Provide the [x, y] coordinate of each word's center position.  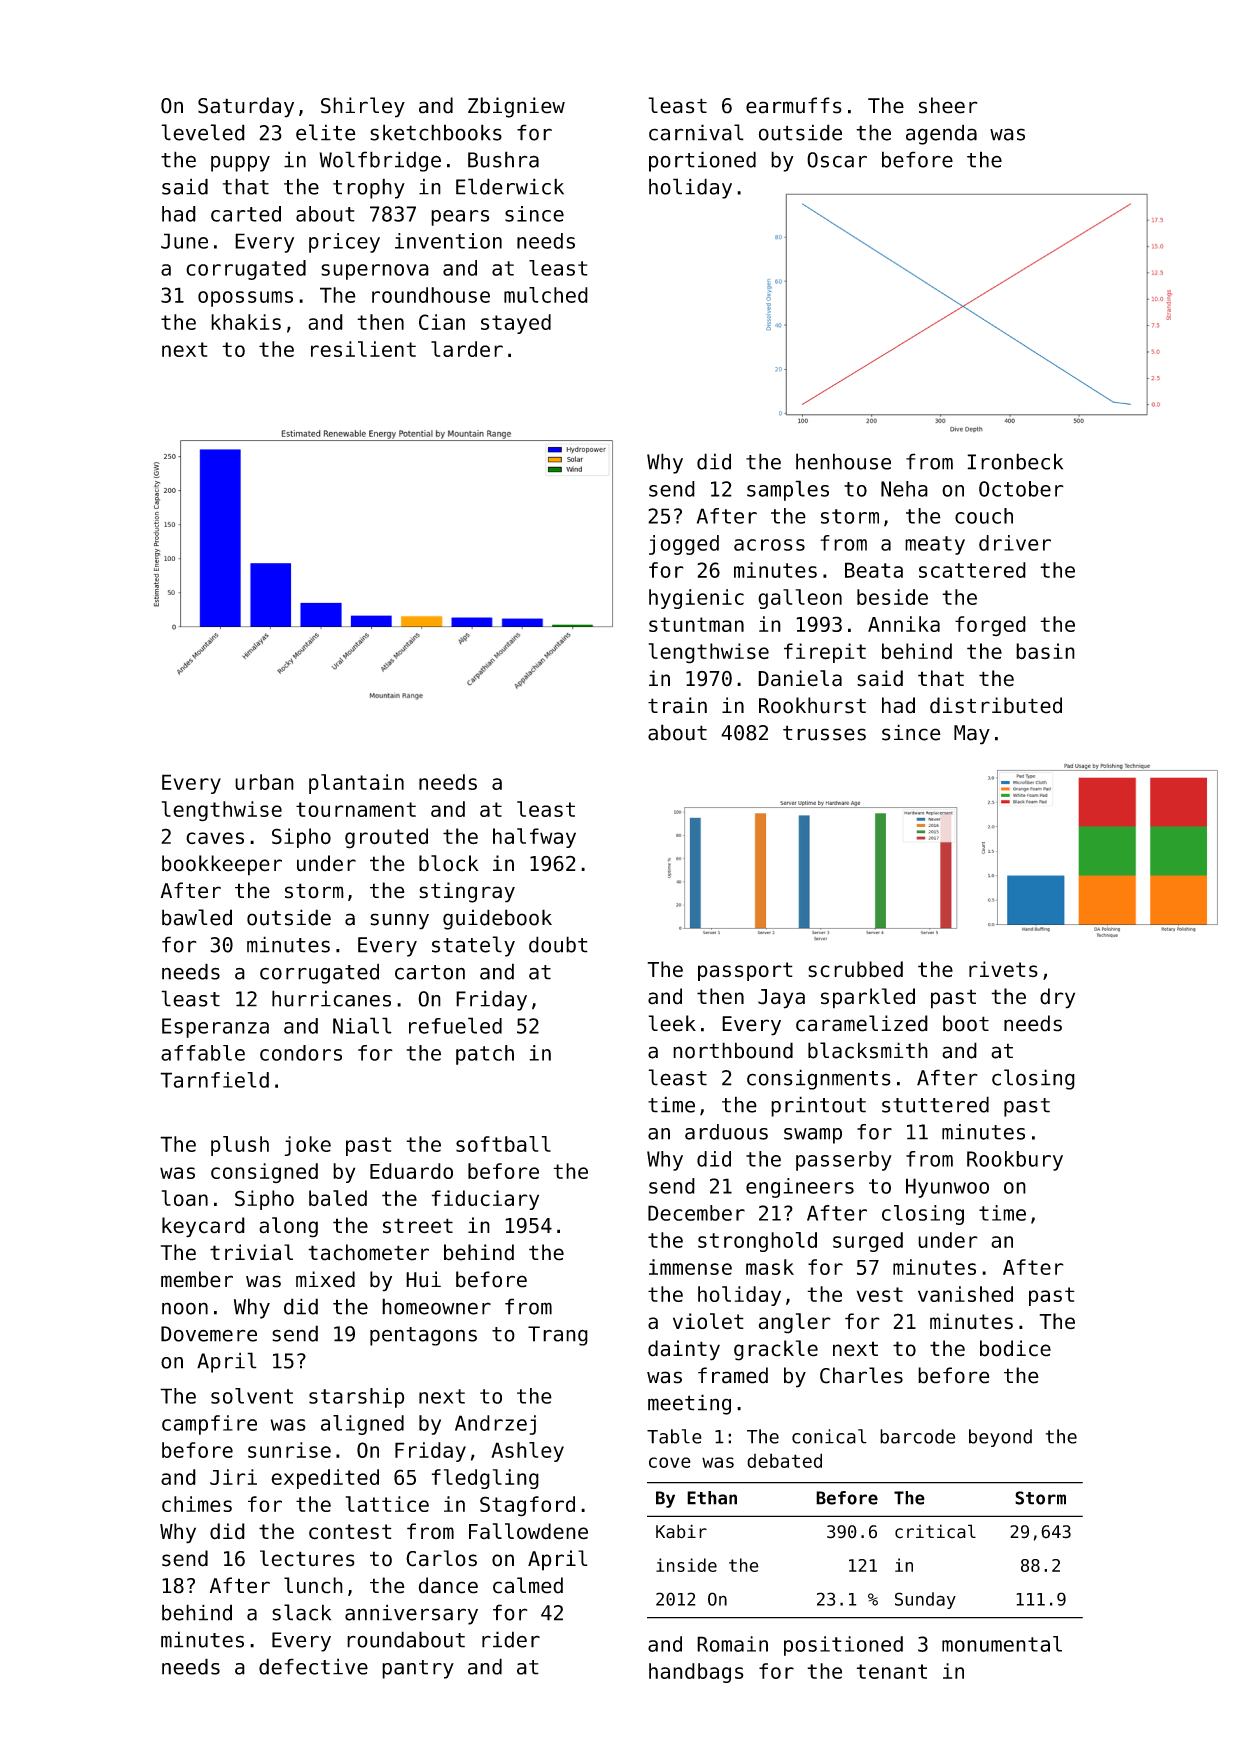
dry [1057, 998]
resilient [363, 349]
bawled [197, 917]
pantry [418, 1669]
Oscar [837, 160]
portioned [702, 161]
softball [503, 1144]
